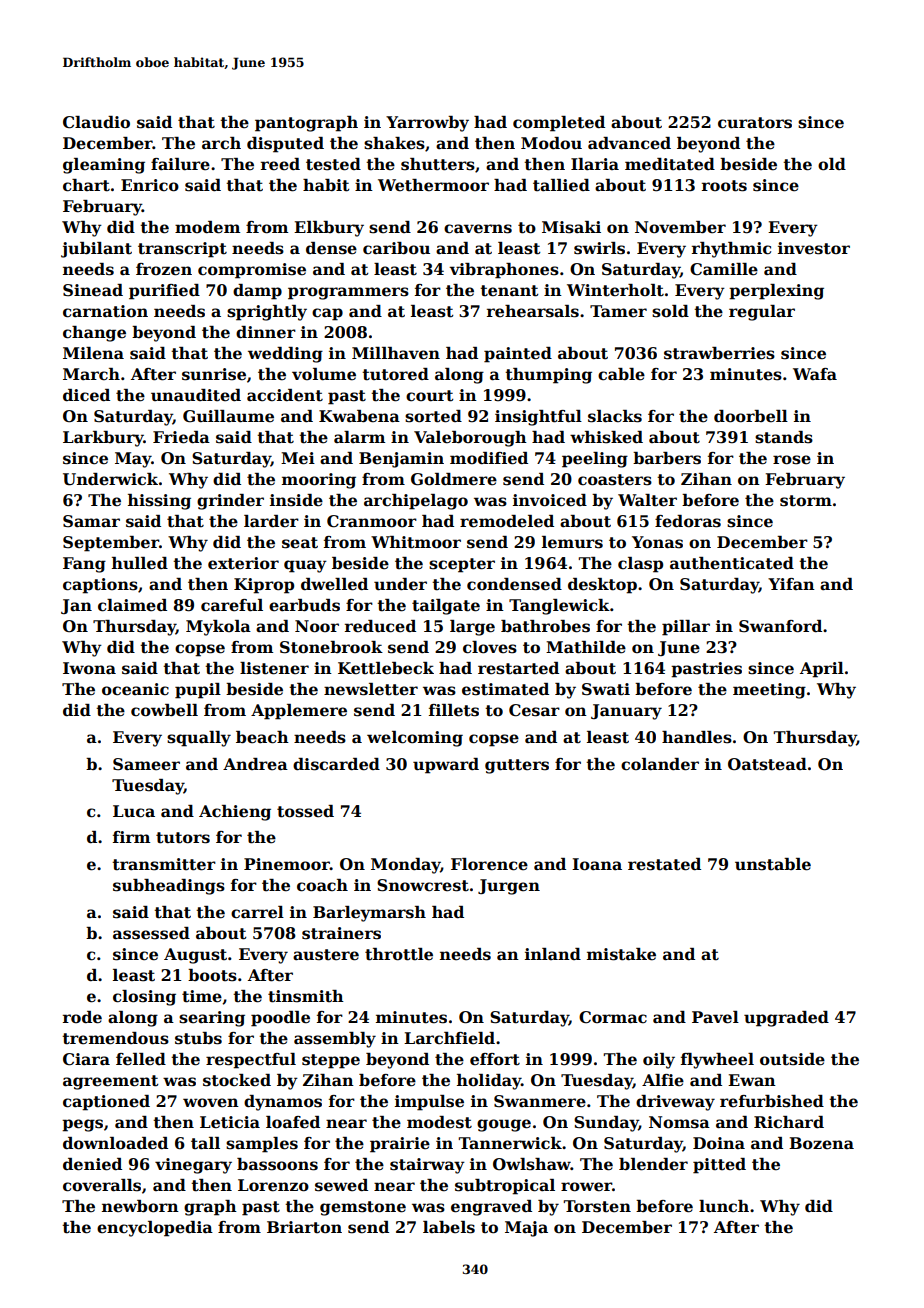  Describe the element at coordinates (495, 1059) in the screenshot. I see `effort` at that location.
